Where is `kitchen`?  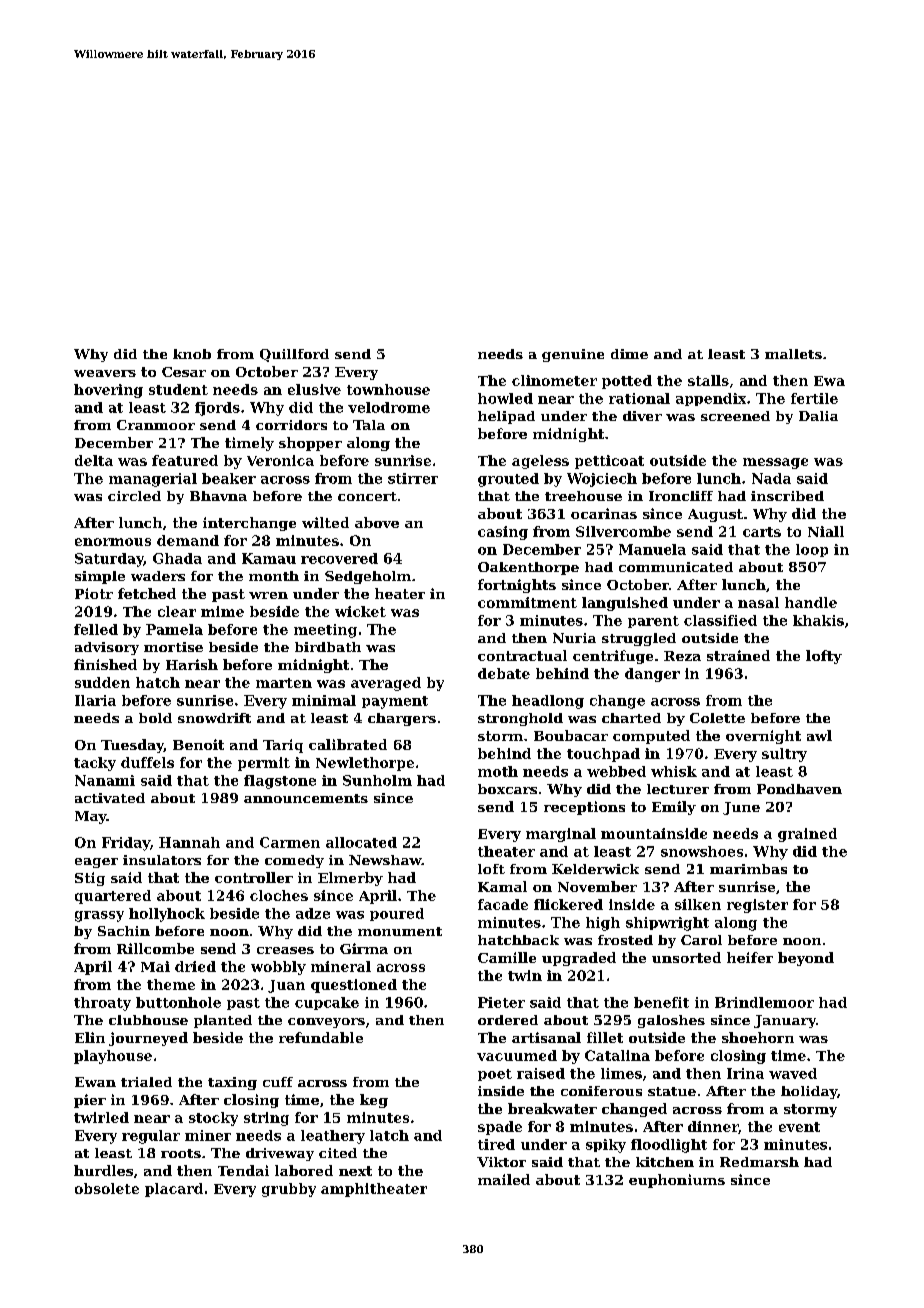
kitchen is located at coordinates (665, 1162).
